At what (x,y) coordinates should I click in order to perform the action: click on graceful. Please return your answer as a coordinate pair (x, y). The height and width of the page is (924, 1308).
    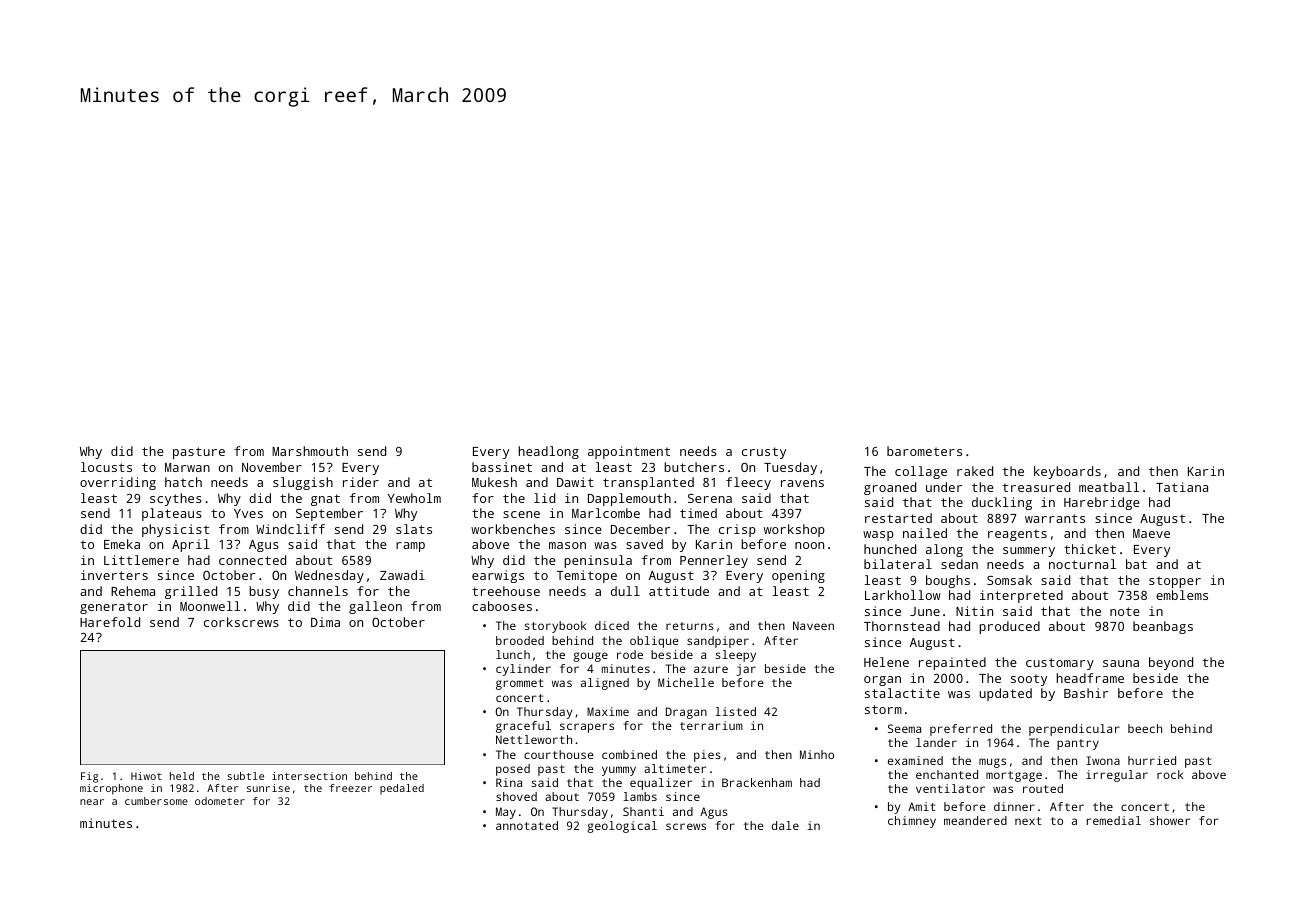
    Looking at the image, I should click on (523, 727).
